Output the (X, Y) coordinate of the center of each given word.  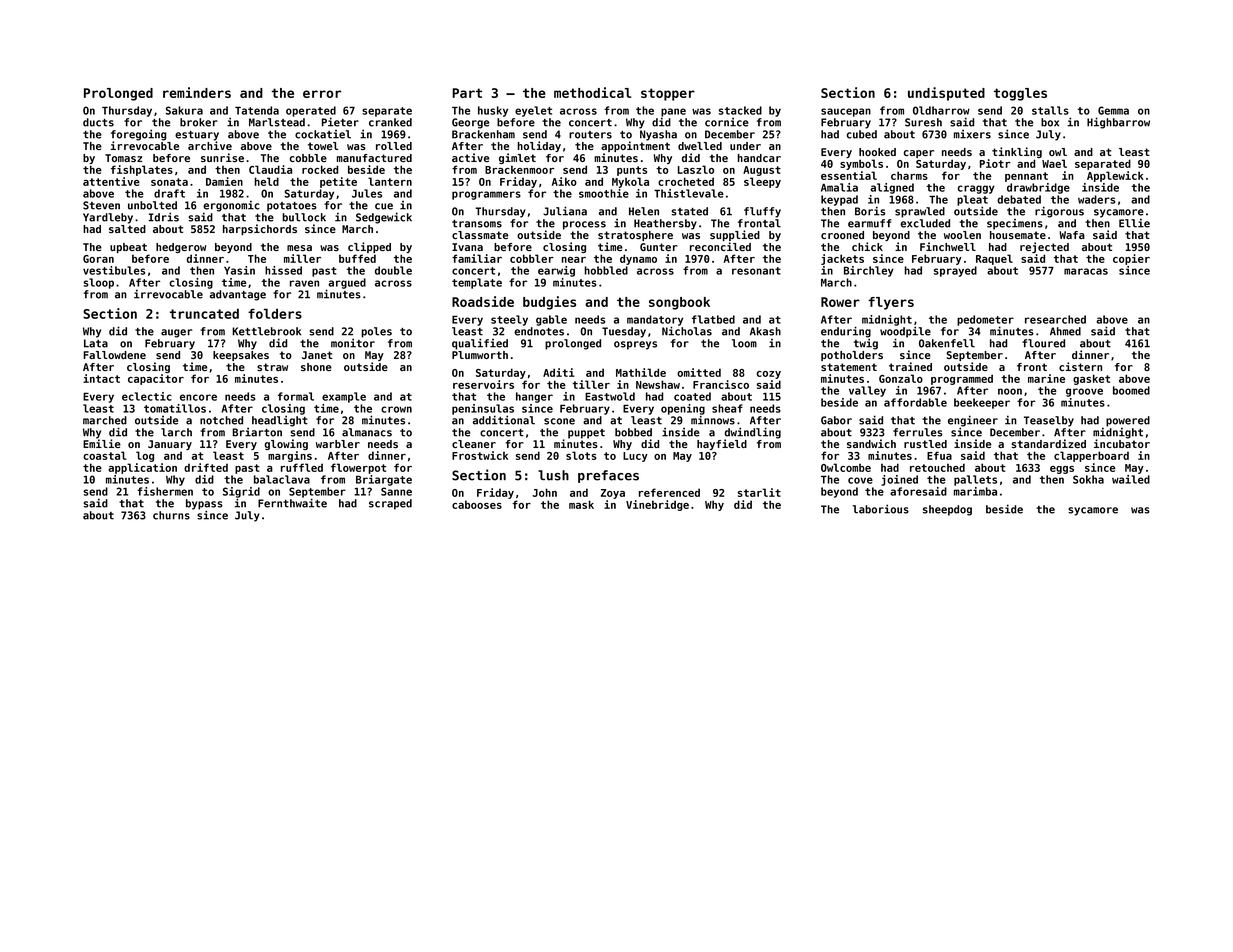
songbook (679, 303)
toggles (1020, 94)
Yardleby (108, 218)
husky (493, 111)
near (574, 260)
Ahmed (1065, 331)
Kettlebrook (266, 331)
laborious (881, 509)
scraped (390, 504)
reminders (197, 92)
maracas (1086, 271)
